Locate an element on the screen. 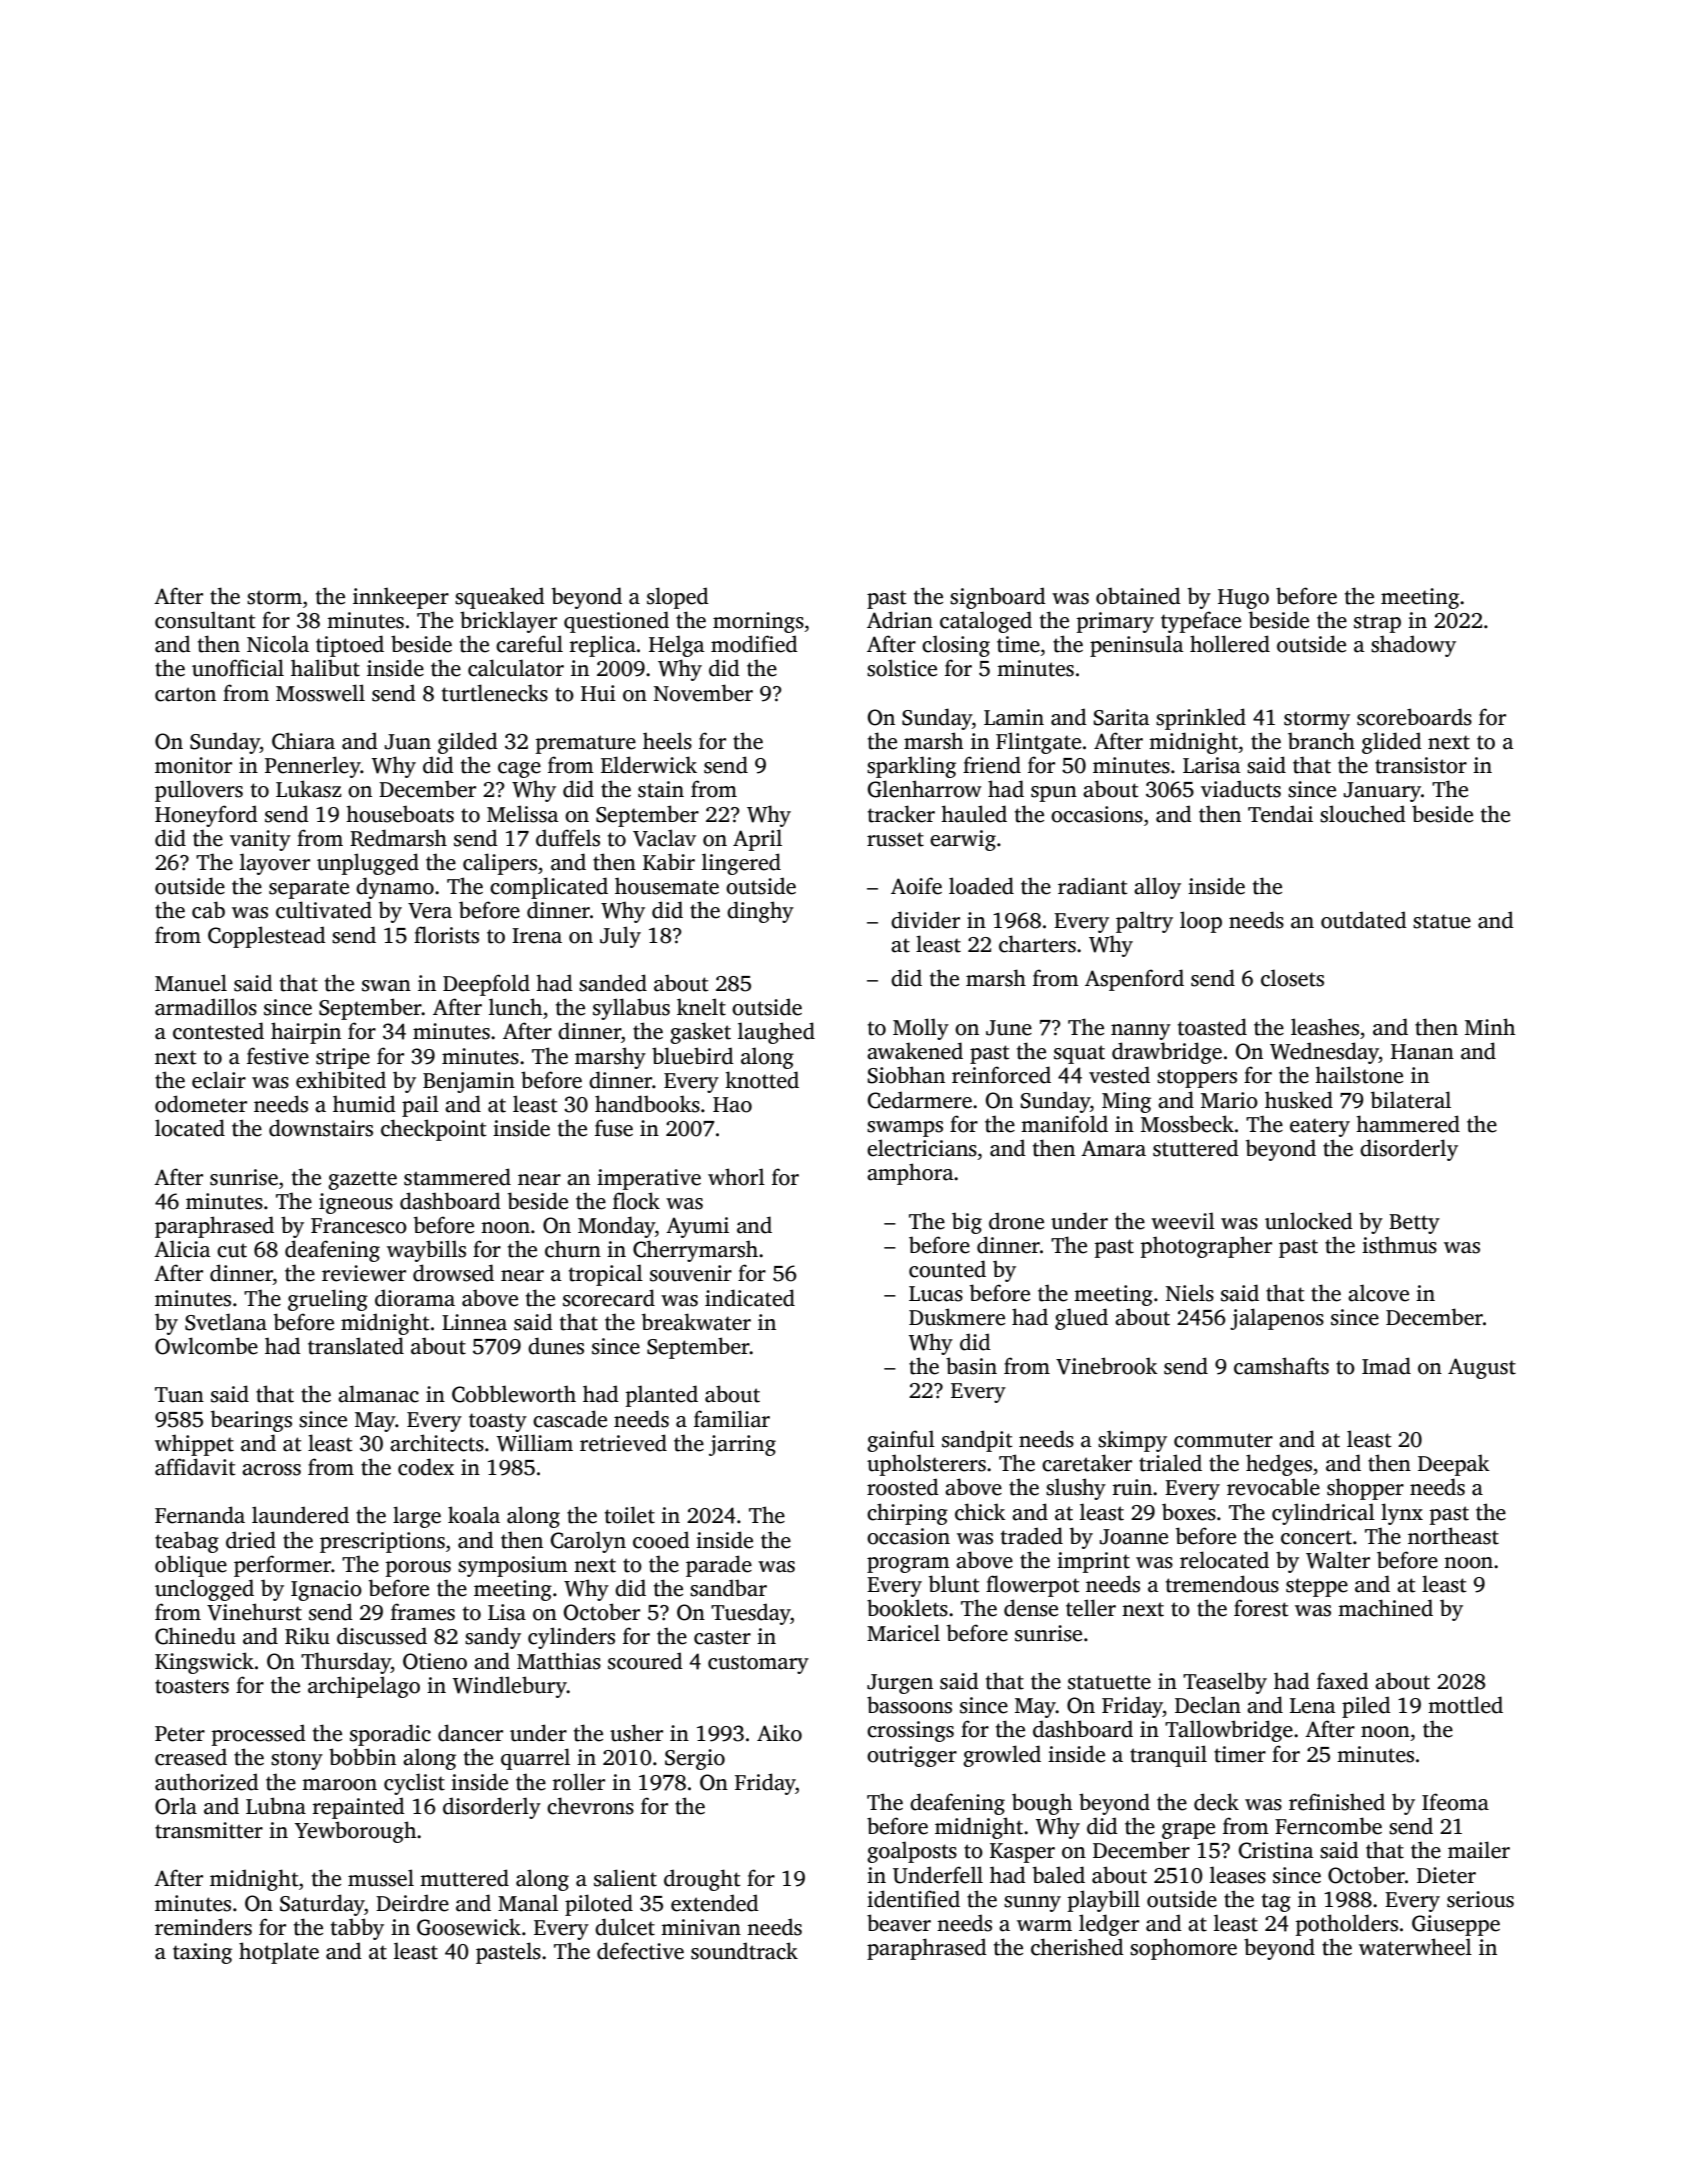 The height and width of the screenshot is (2178, 1683). carton is located at coordinates (185, 694).
